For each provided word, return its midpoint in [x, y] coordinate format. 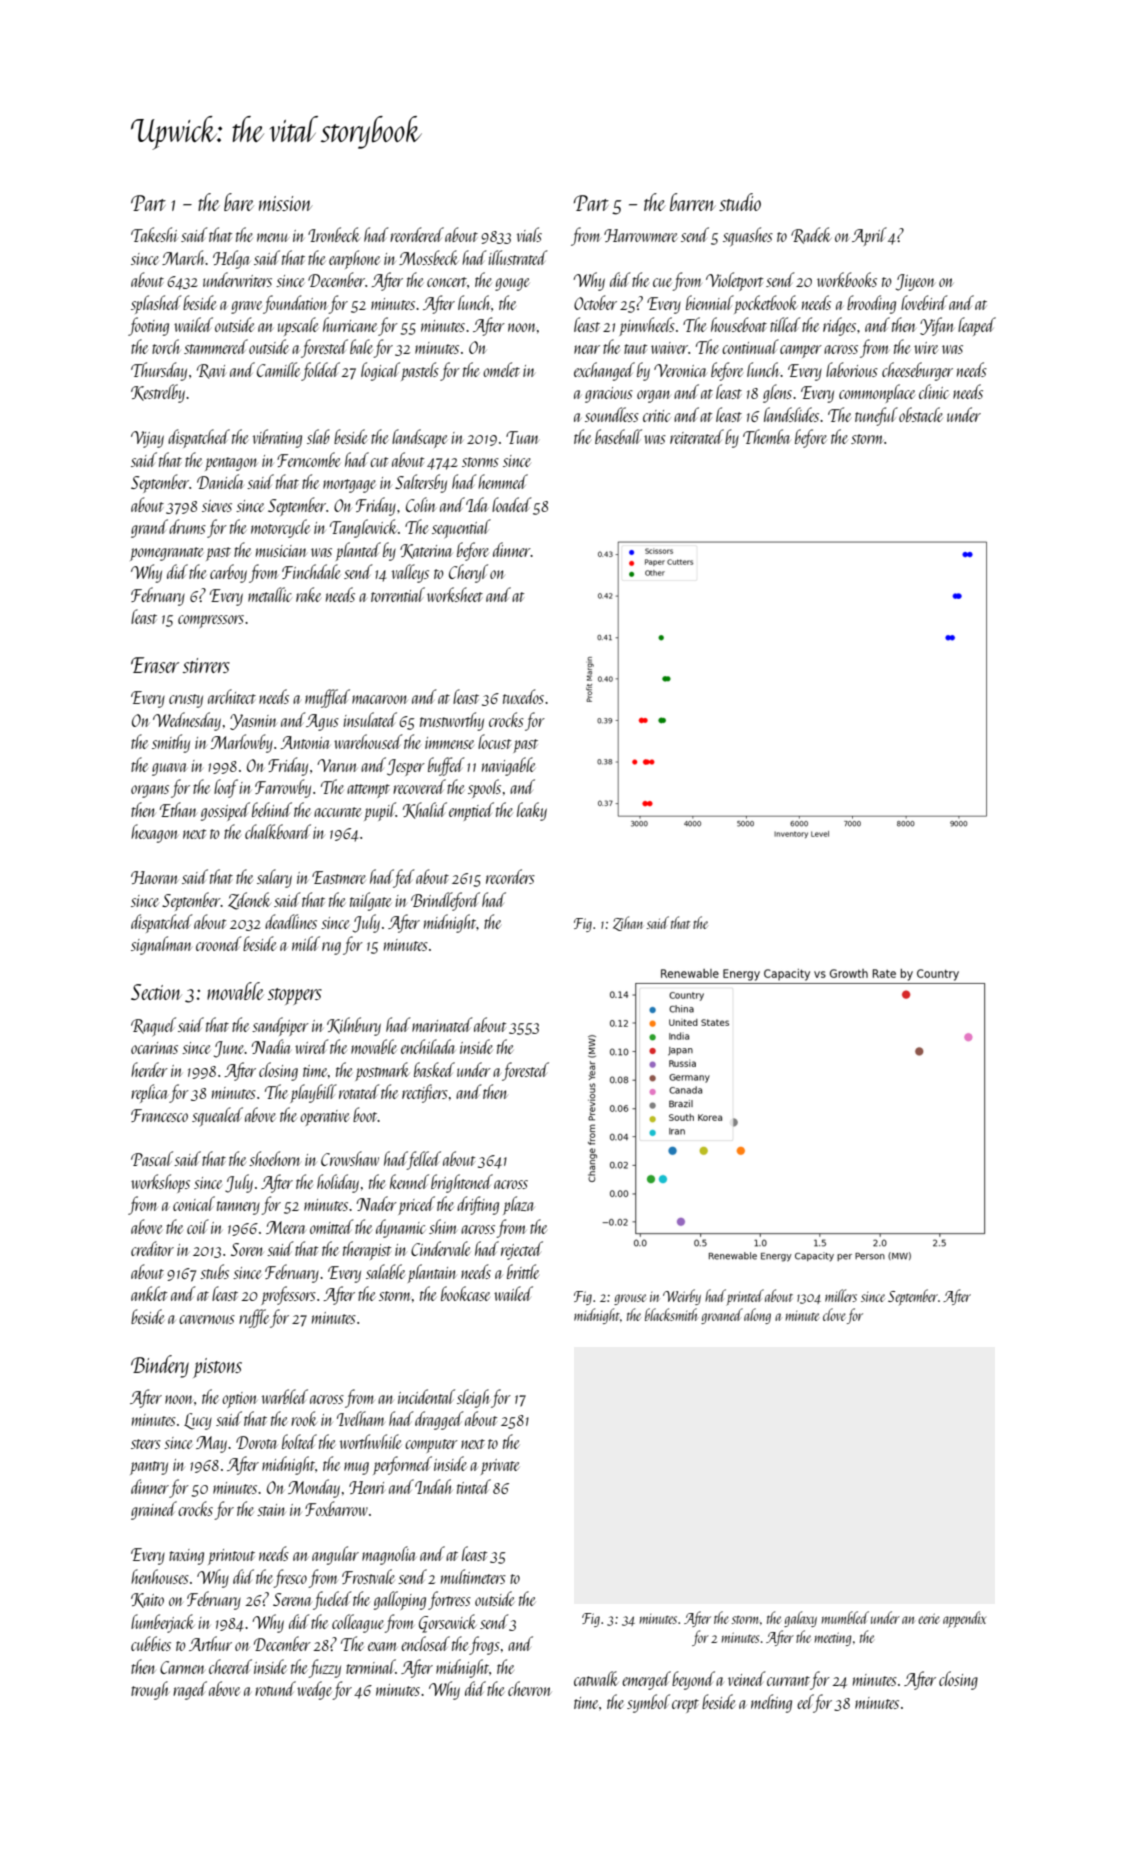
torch [166, 346]
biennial [710, 302]
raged [190, 1690]
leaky [532, 811]
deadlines [291, 921]
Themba [767, 436]
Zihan [628, 923]
